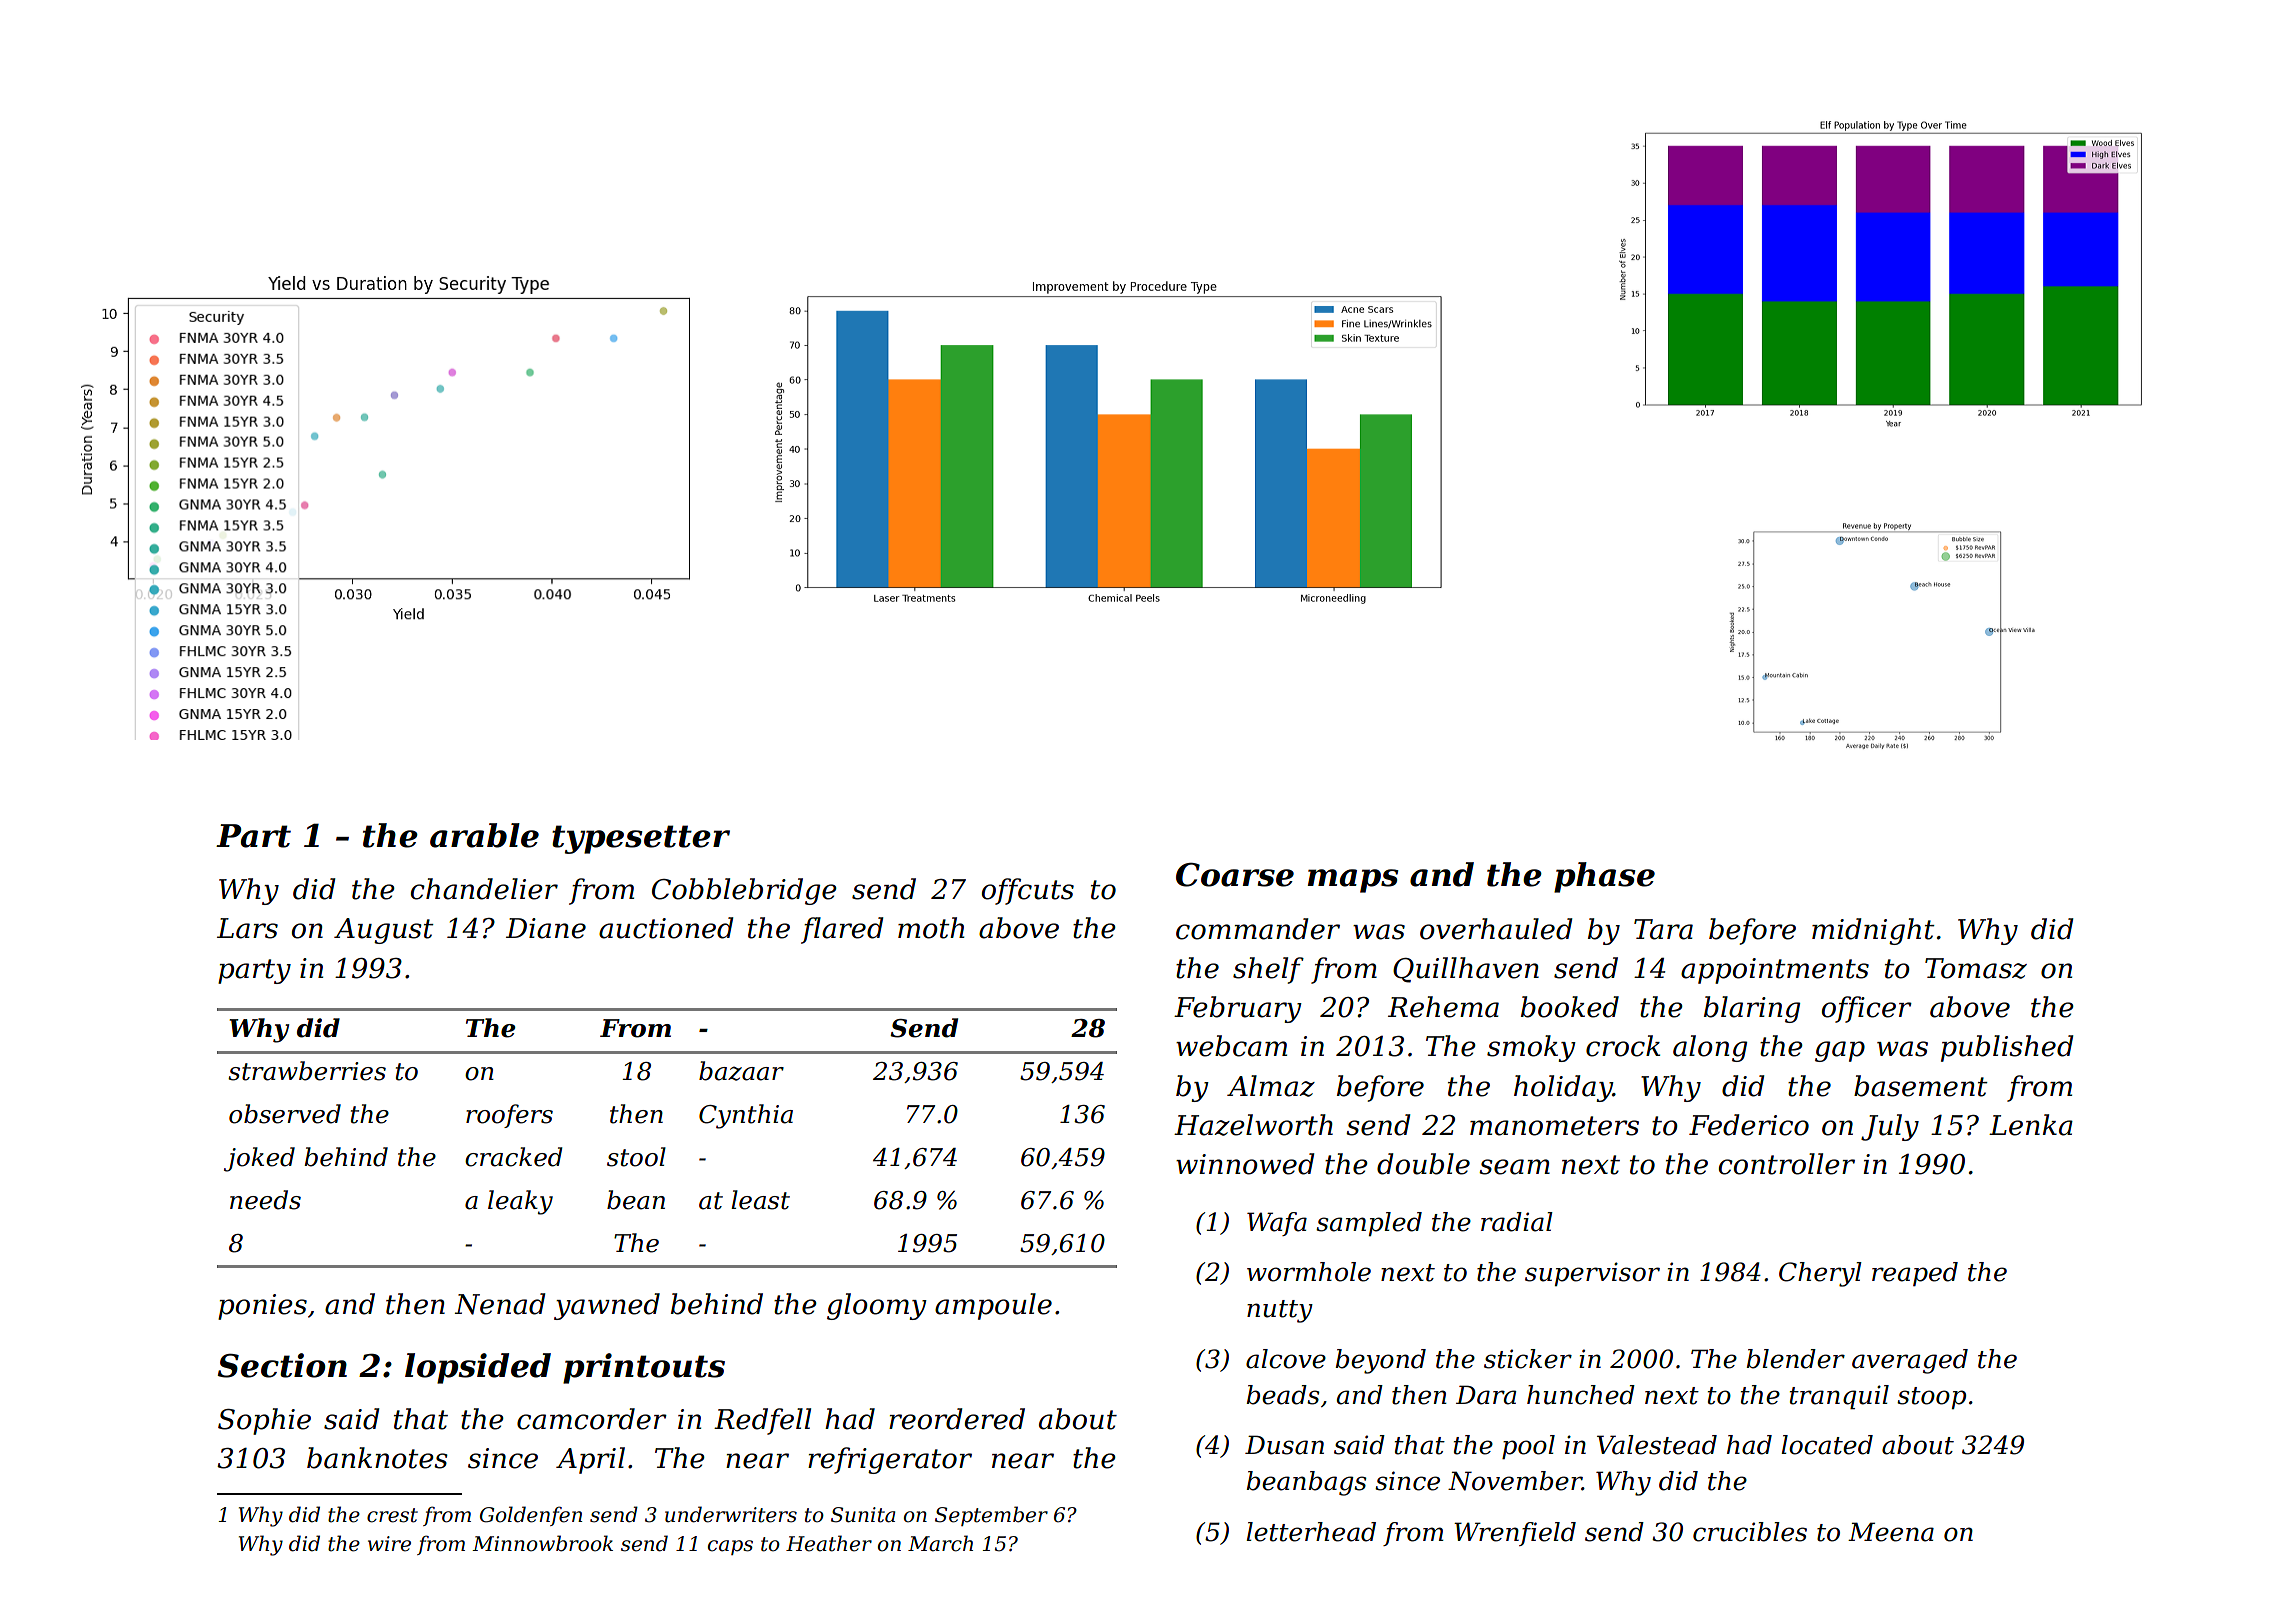 Image resolution: width=2292 pixels, height=1620 pixels. I want to click on moth, so click(931, 928).
